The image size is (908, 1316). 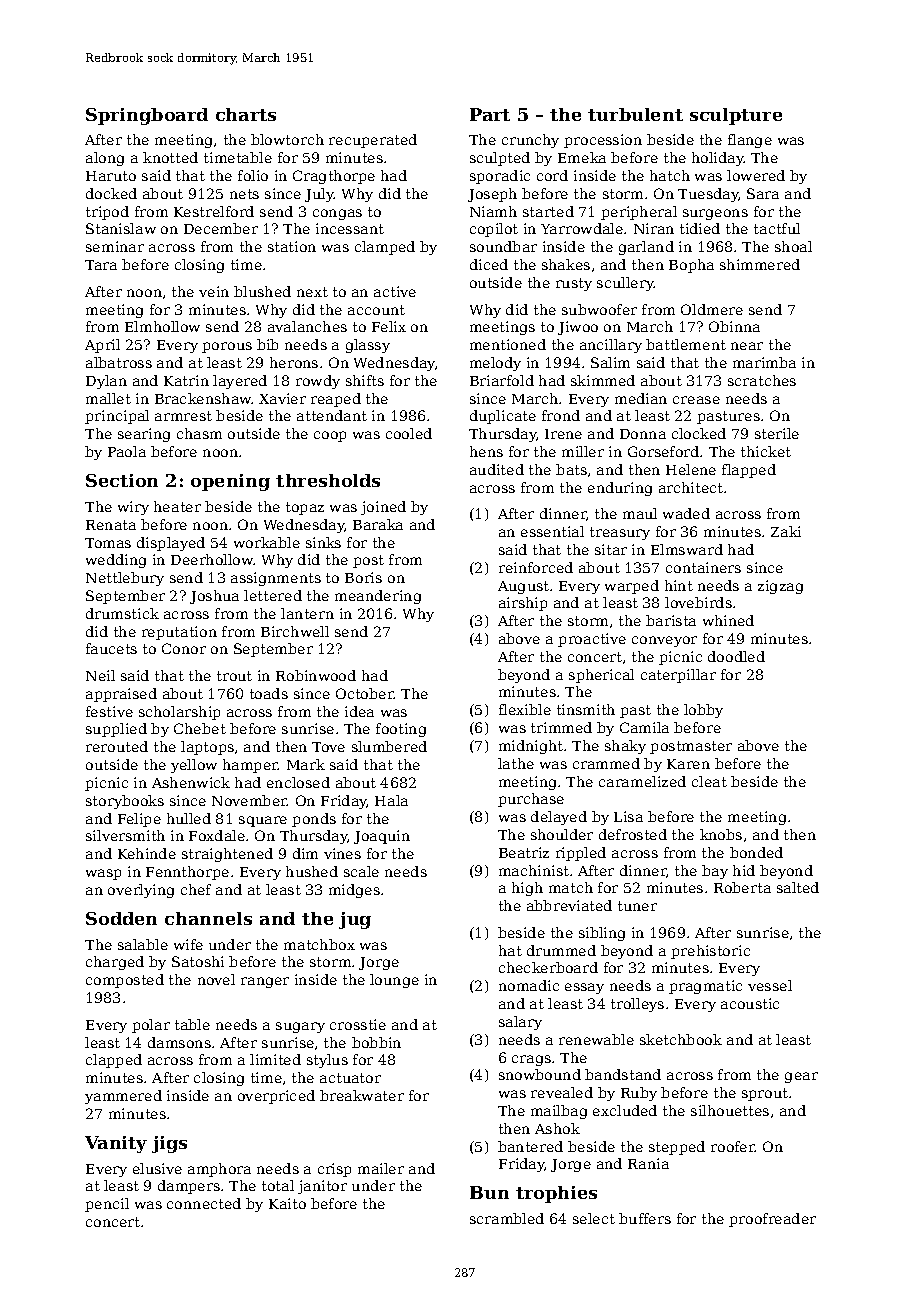 I want to click on Renata, so click(x=111, y=525).
